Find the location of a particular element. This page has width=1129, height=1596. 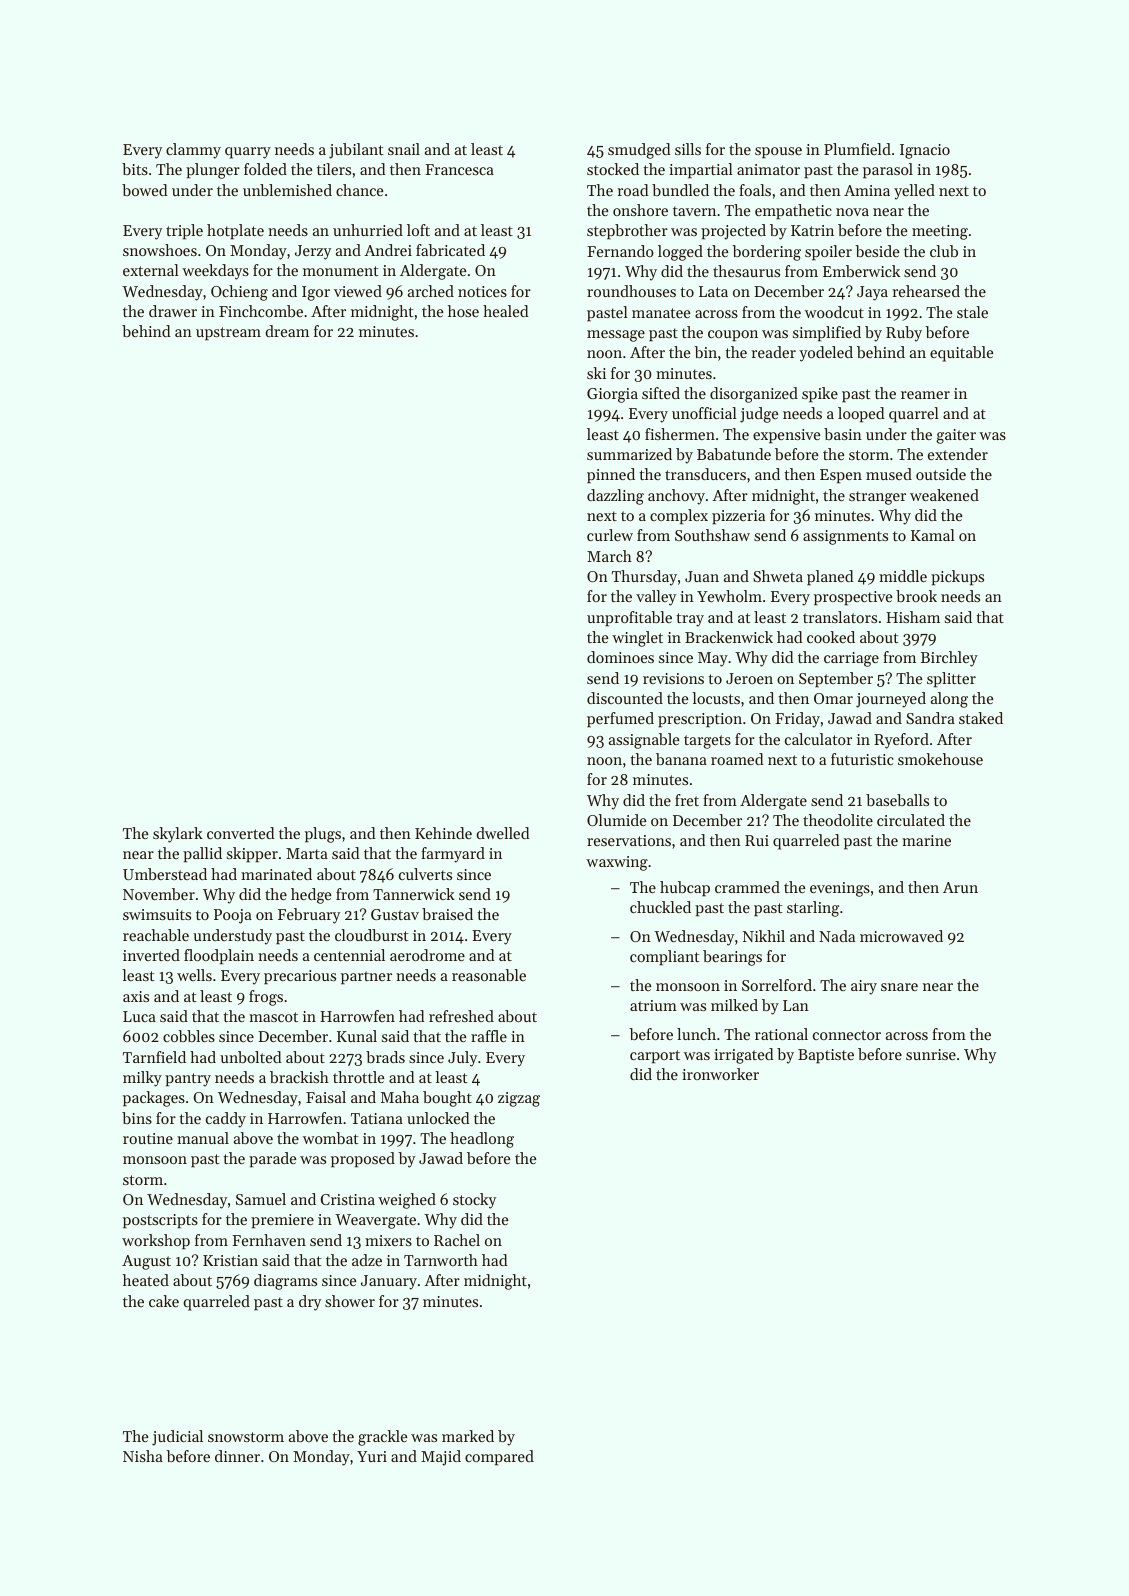

clammy is located at coordinates (193, 151).
